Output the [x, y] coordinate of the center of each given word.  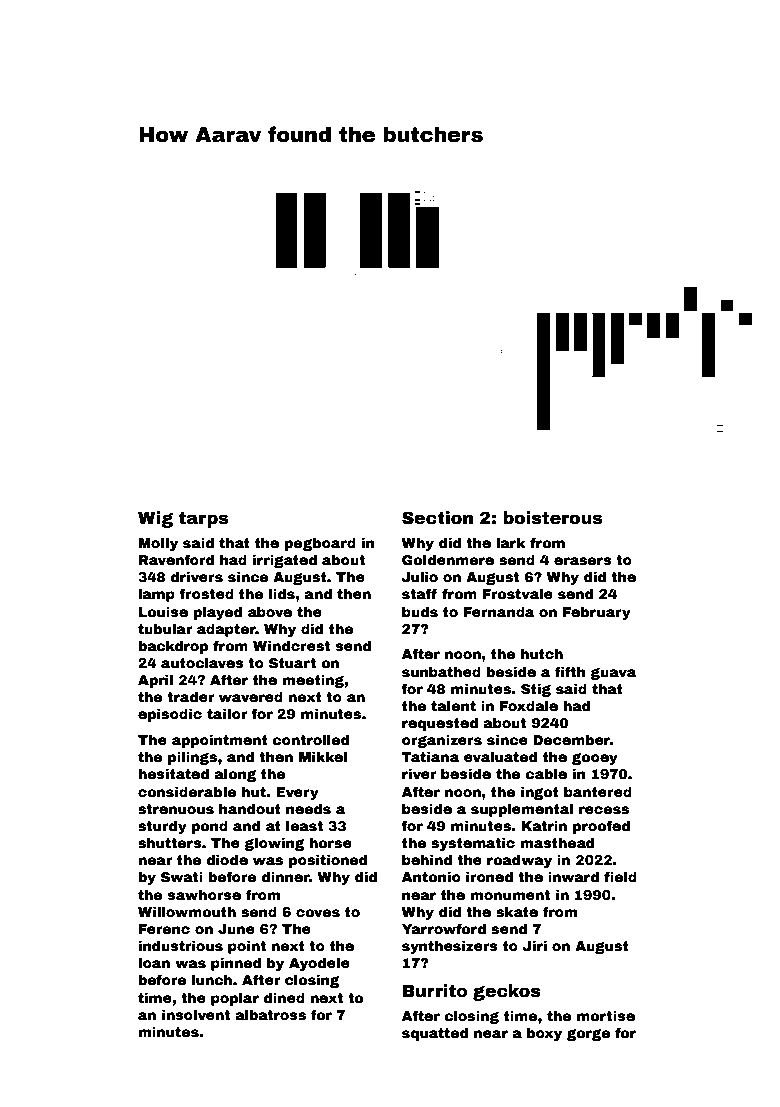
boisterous [552, 518]
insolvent [196, 1014]
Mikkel [323, 756]
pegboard [320, 544]
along [235, 775]
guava [613, 674]
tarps [203, 520]
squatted [435, 1034]
